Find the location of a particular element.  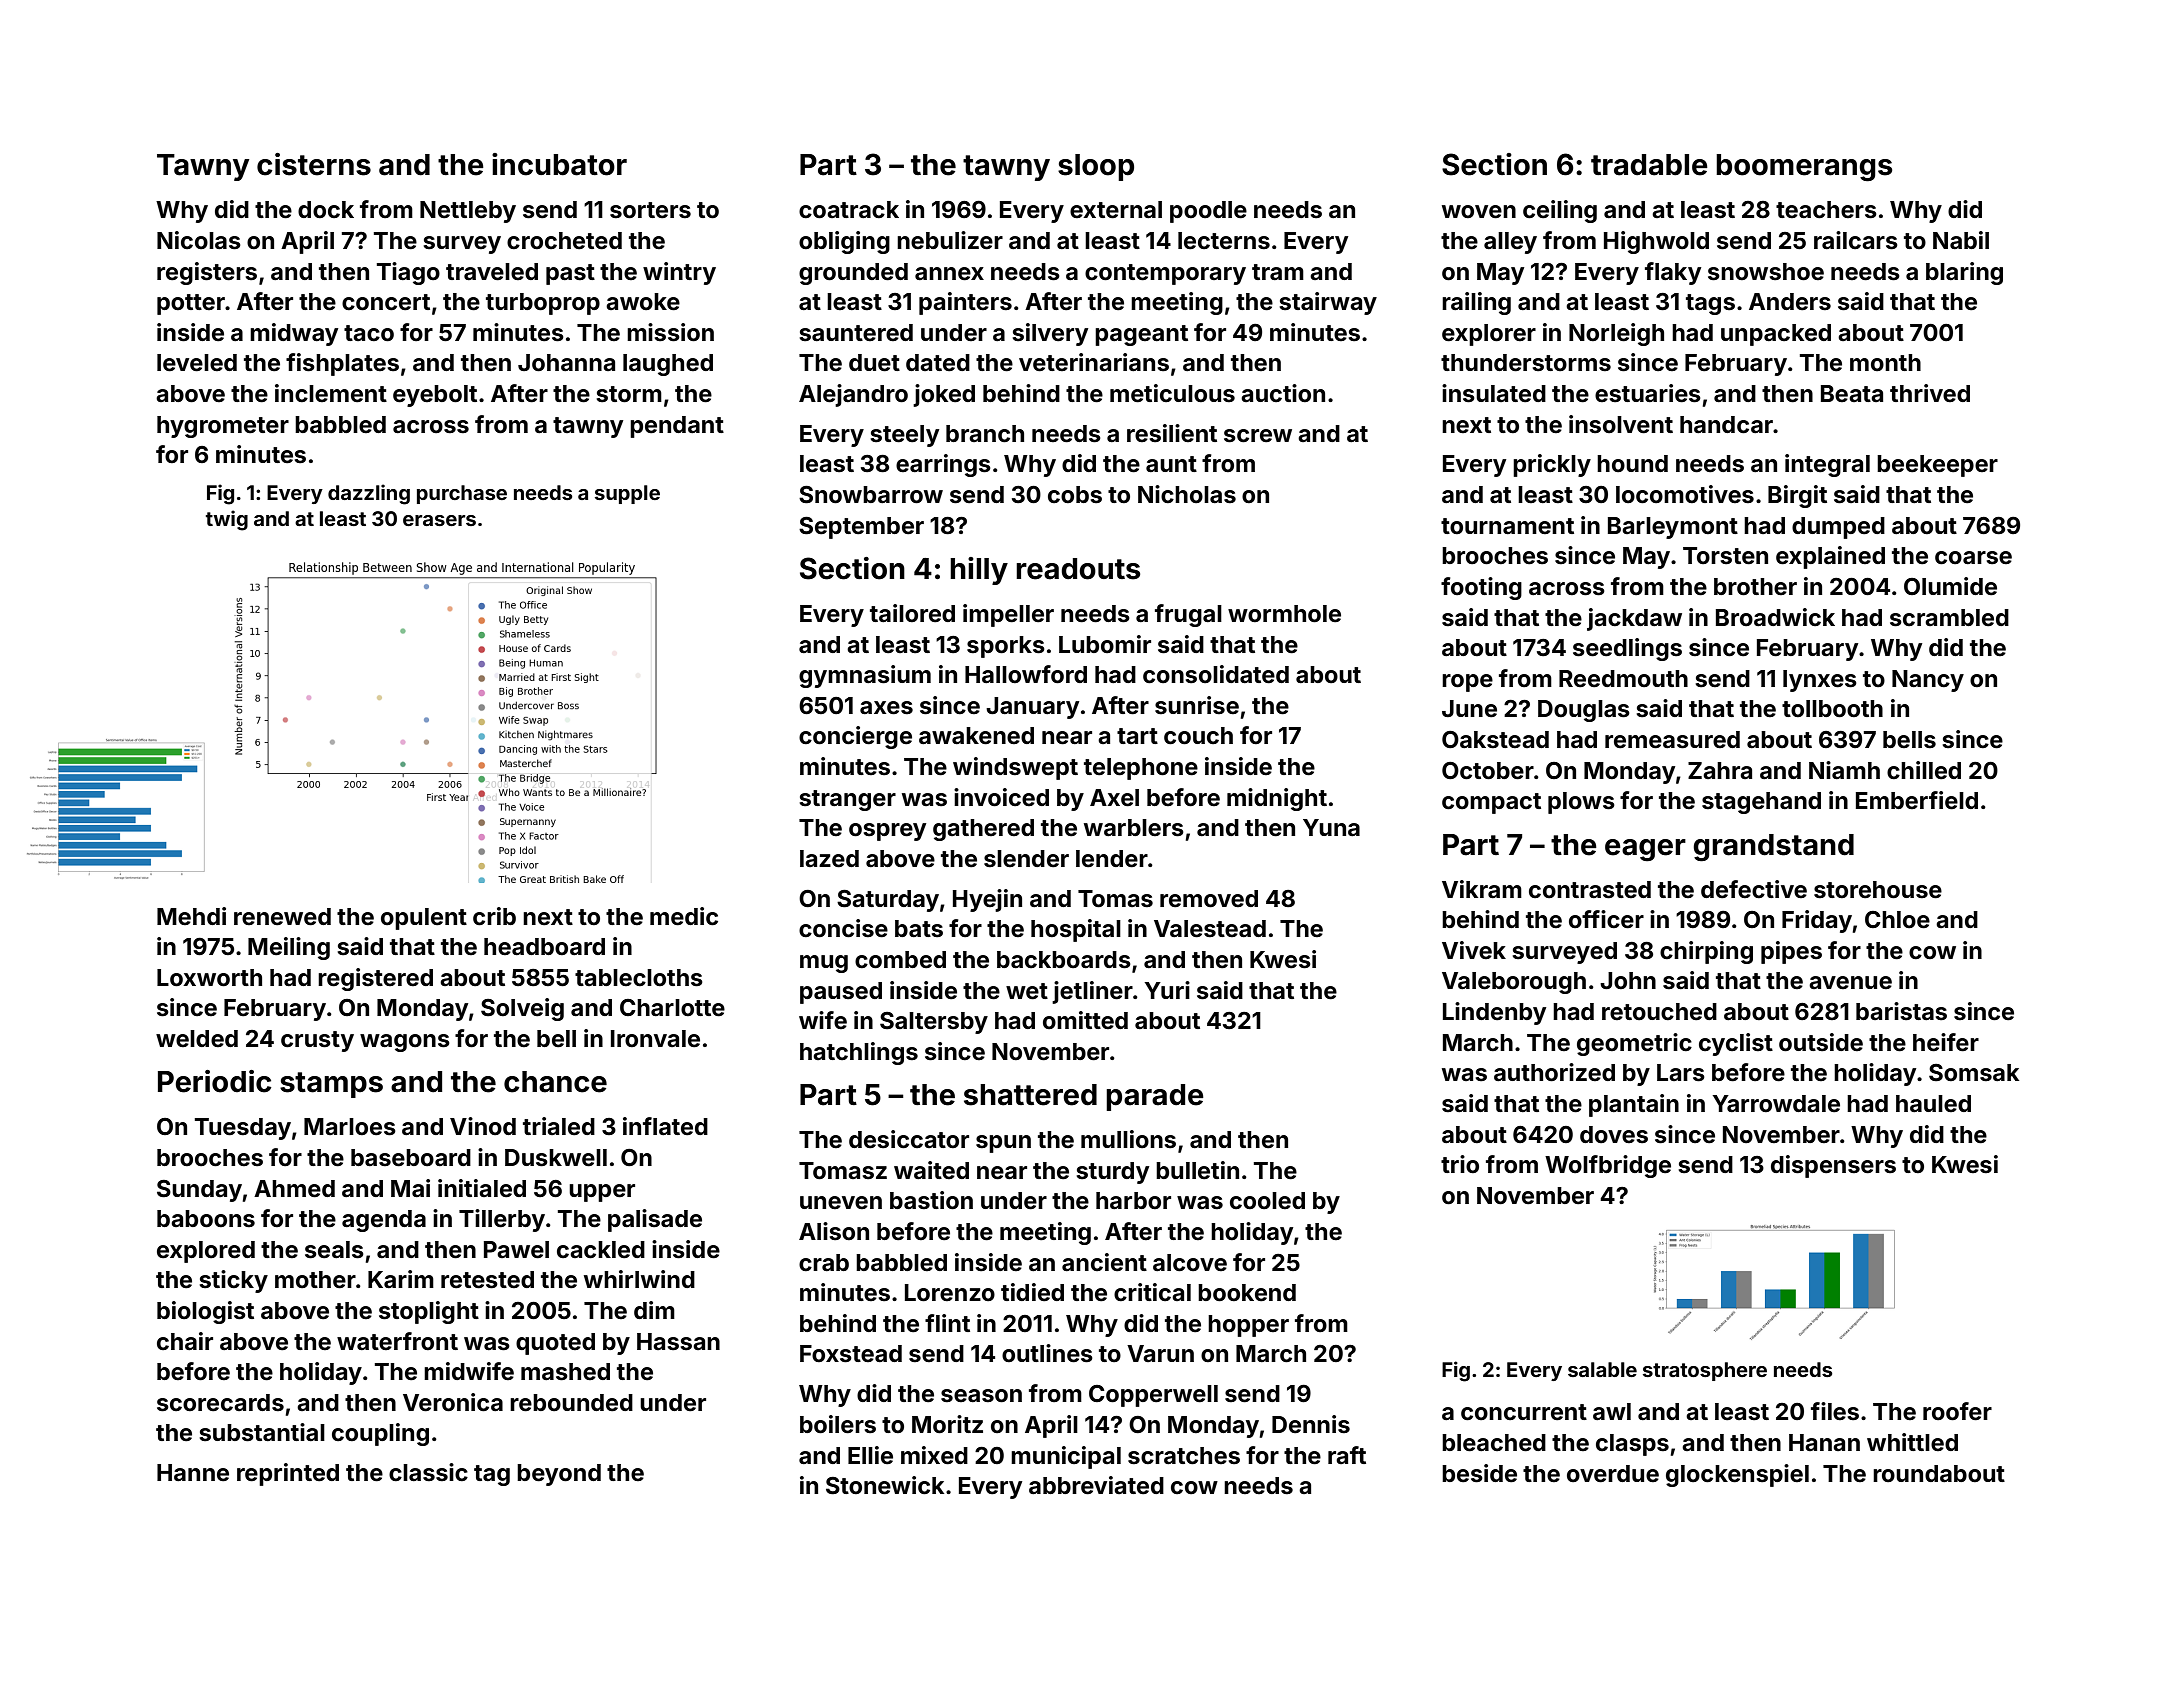

sloop is located at coordinates (1096, 167).
